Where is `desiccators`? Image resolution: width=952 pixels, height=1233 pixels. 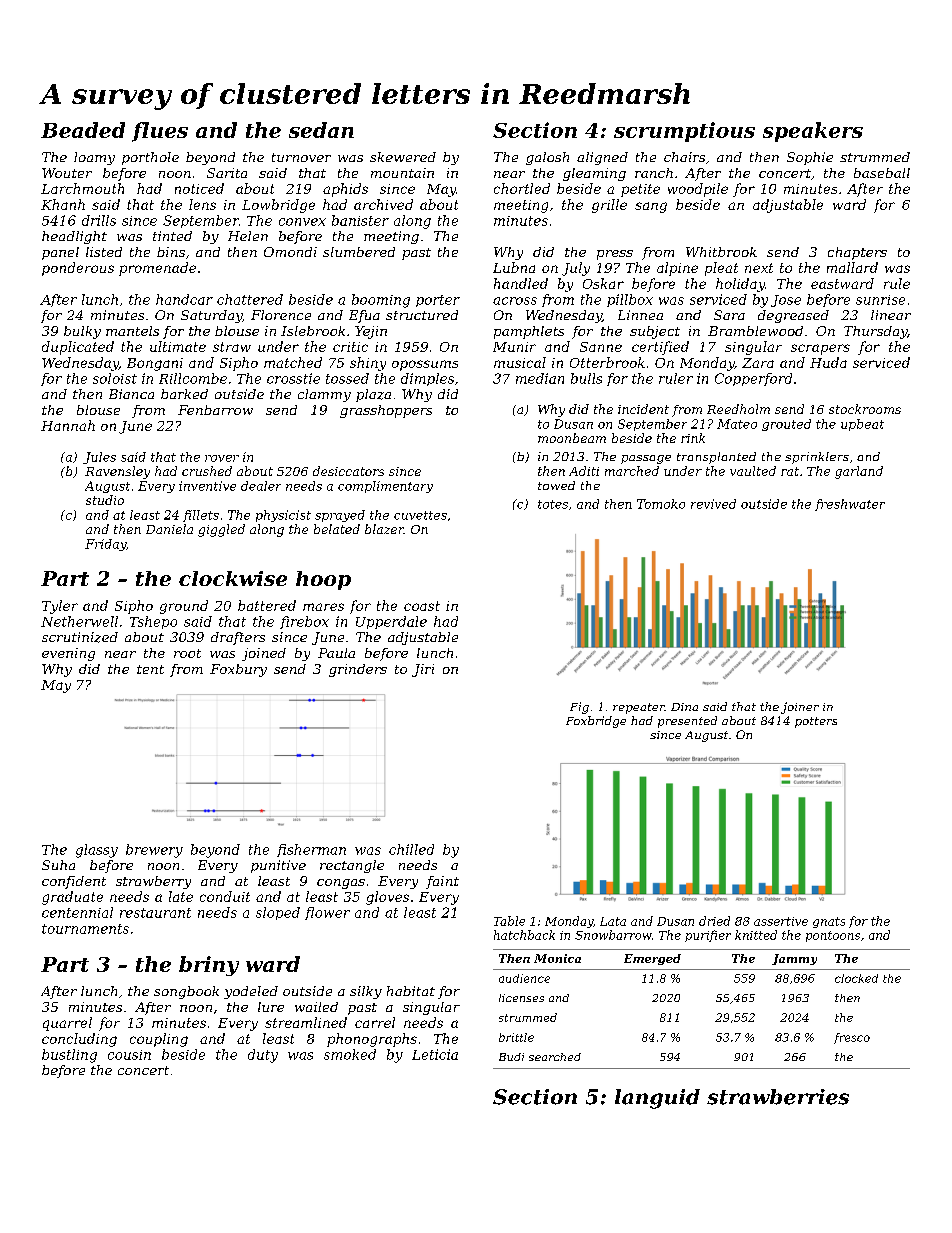 desiccators is located at coordinates (348, 471).
